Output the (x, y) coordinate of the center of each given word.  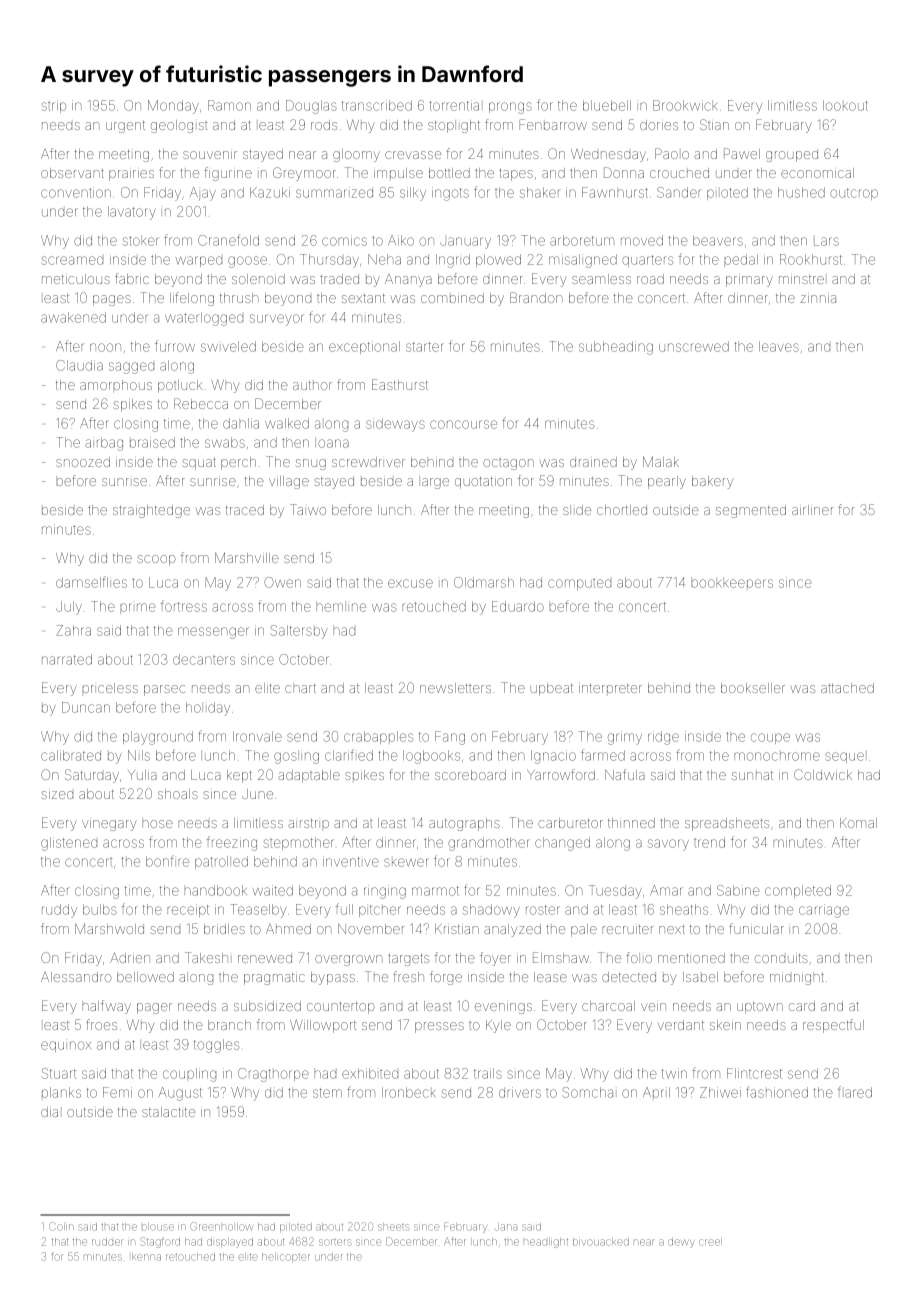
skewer (406, 862)
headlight (546, 1243)
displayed (230, 1242)
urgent (125, 127)
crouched (679, 174)
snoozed (83, 462)
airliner (813, 510)
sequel (844, 757)
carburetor (570, 823)
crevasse (413, 155)
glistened (69, 844)
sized (57, 795)
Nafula (625, 774)
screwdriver (368, 462)
